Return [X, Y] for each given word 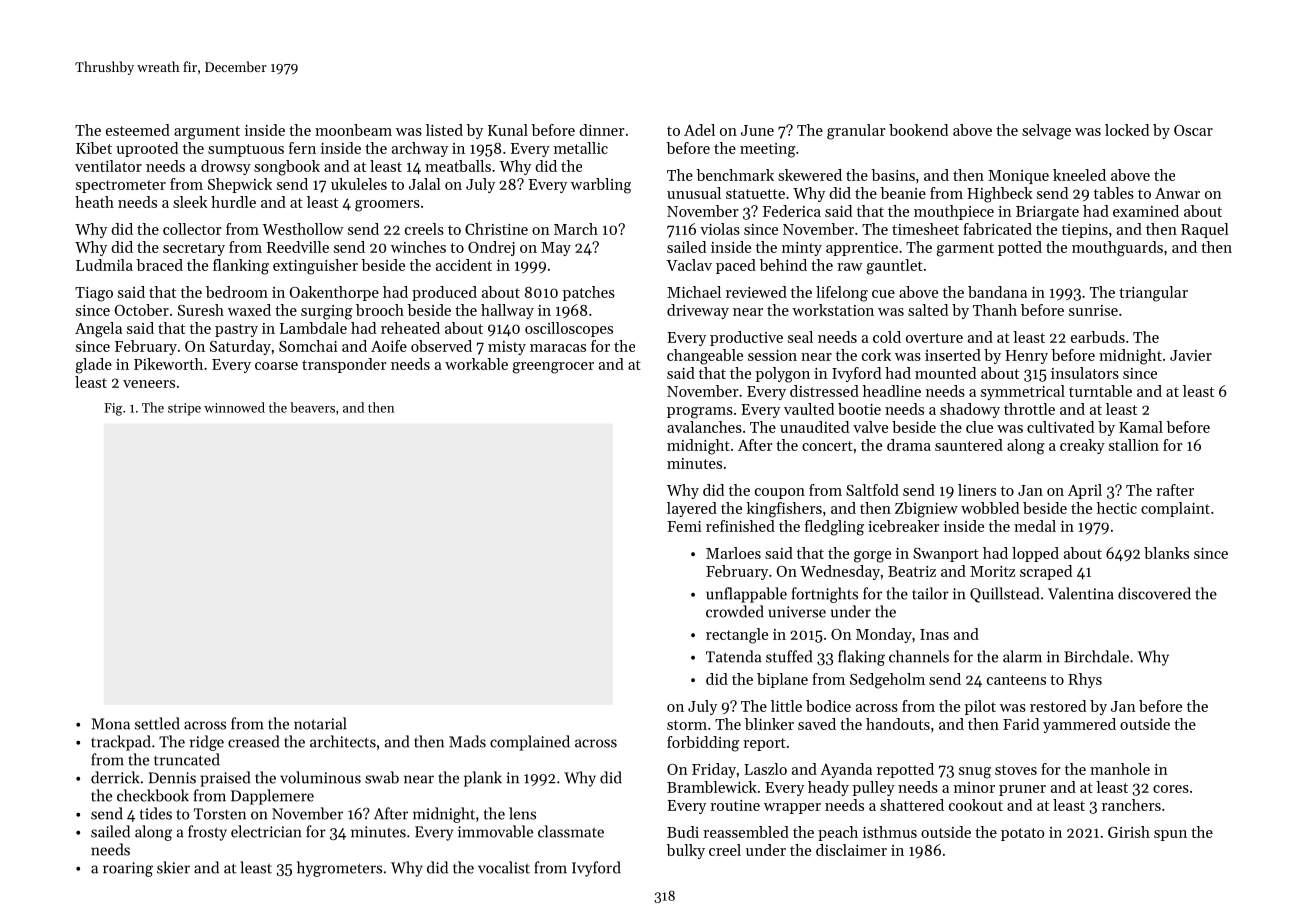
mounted [945, 373]
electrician [266, 831]
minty [802, 249]
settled [157, 723]
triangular [1153, 294]
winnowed [234, 407]
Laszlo [765, 769]
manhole [1120, 769]
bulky [685, 851]
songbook [287, 168]
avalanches [704, 427]
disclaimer [851, 850]
